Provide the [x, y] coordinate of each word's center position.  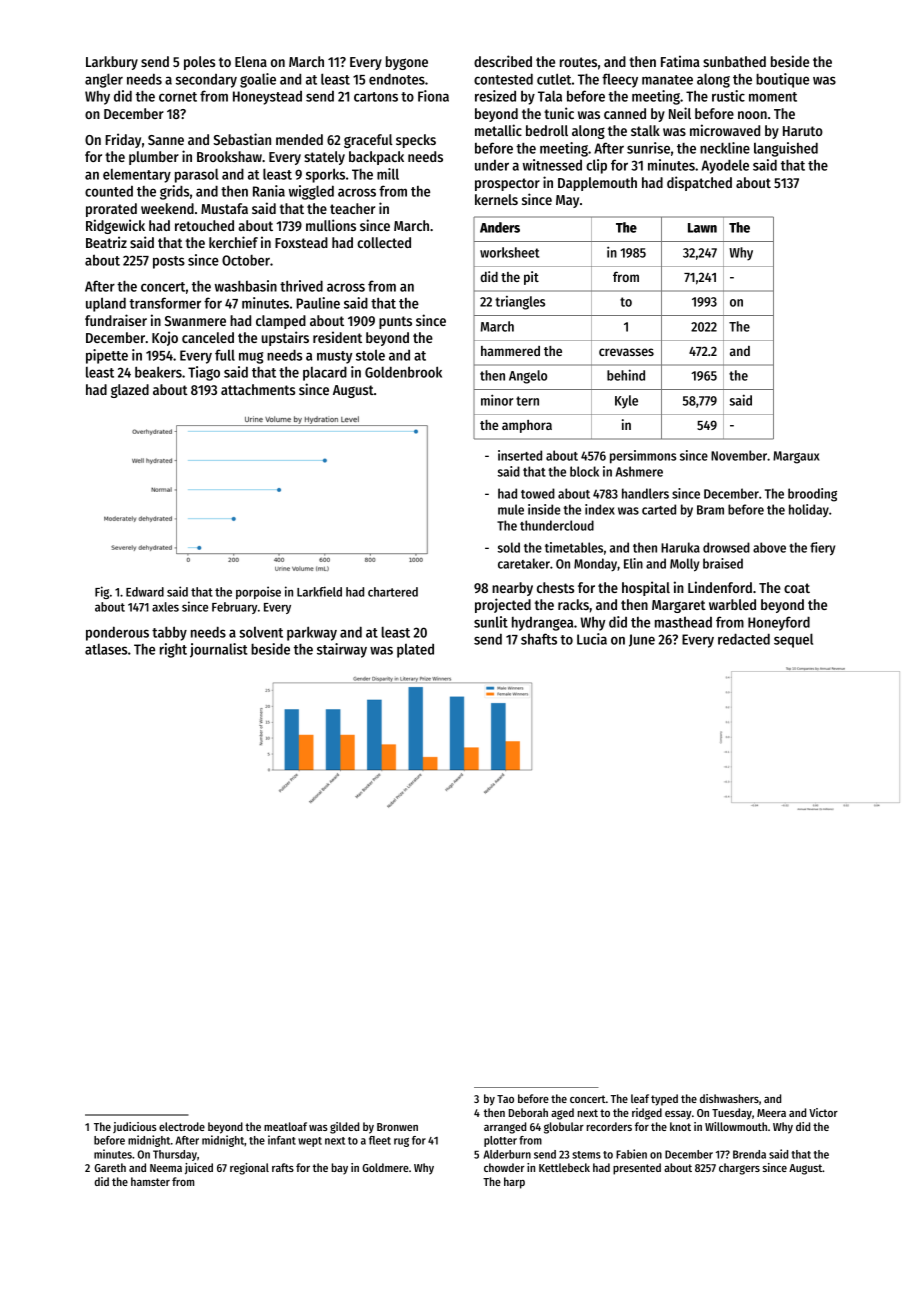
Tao [505, 1099]
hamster [150, 1181]
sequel [793, 640]
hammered [510, 351]
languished [786, 149]
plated [415, 651]
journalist [219, 650]
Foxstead [301, 242]
